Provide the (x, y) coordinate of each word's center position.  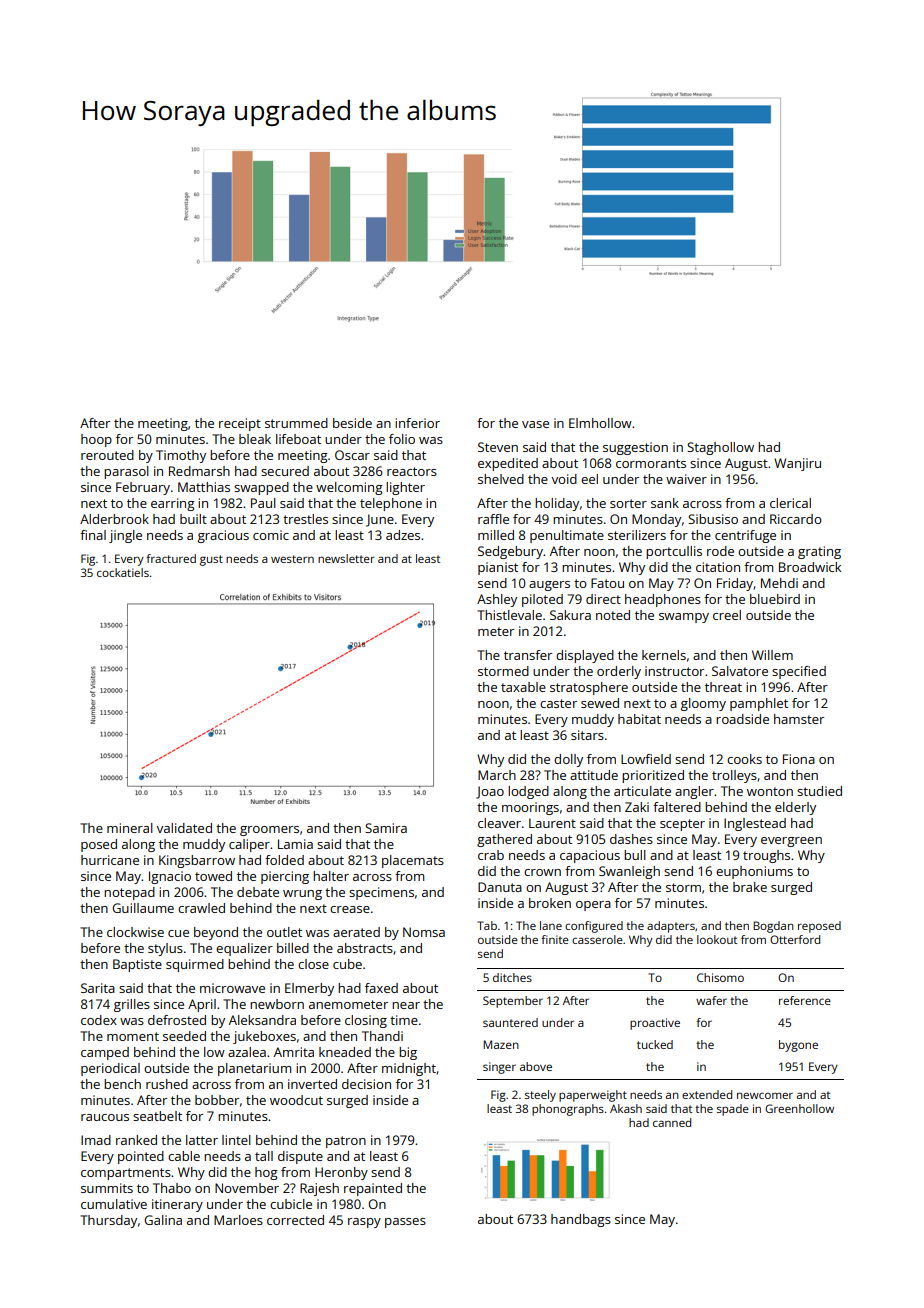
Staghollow (720, 448)
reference (805, 1000)
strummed (296, 423)
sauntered (510, 1022)
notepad (129, 893)
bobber (217, 1100)
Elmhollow (600, 423)
